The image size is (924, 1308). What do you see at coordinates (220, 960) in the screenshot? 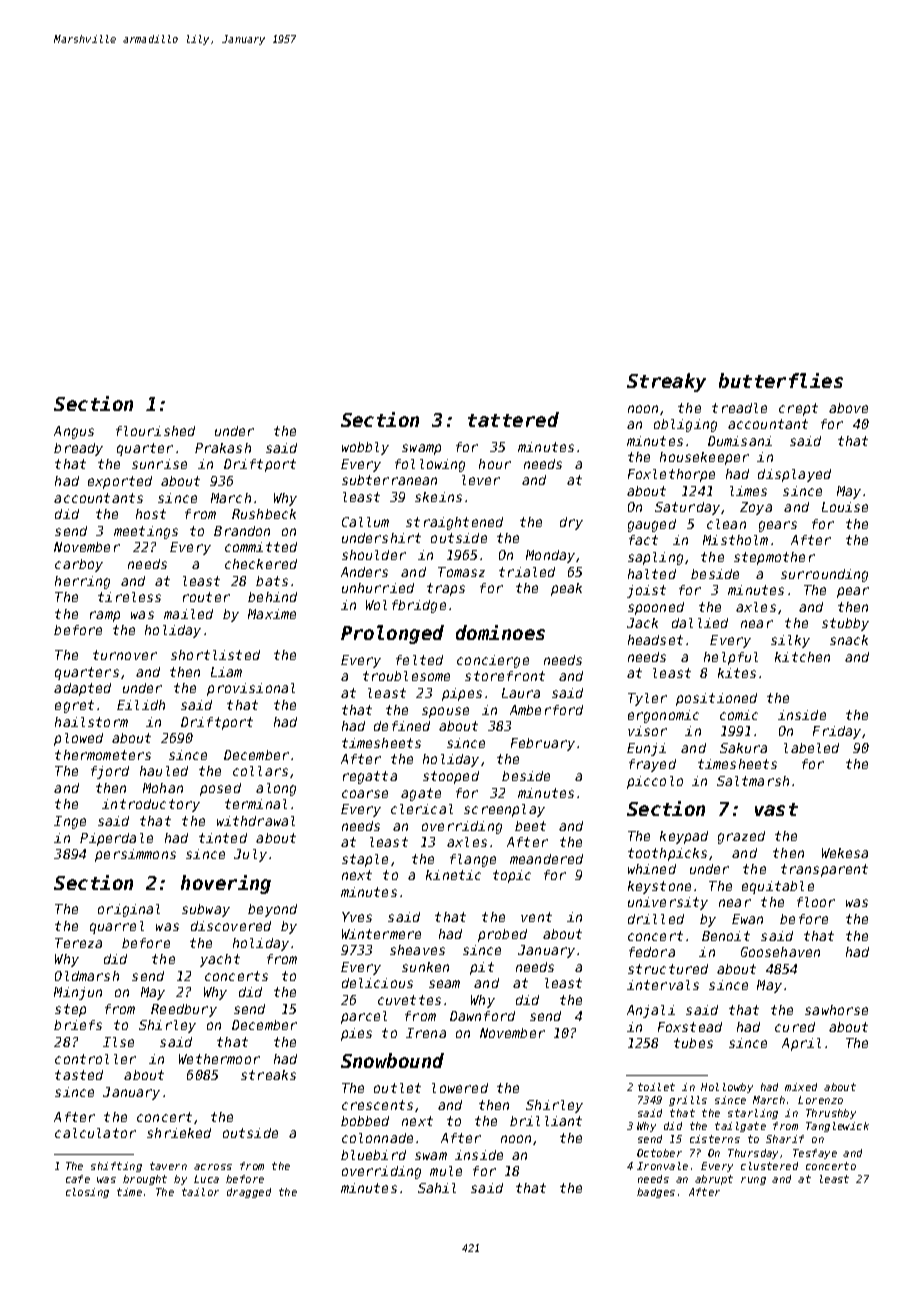
I see `yacht` at bounding box center [220, 960].
